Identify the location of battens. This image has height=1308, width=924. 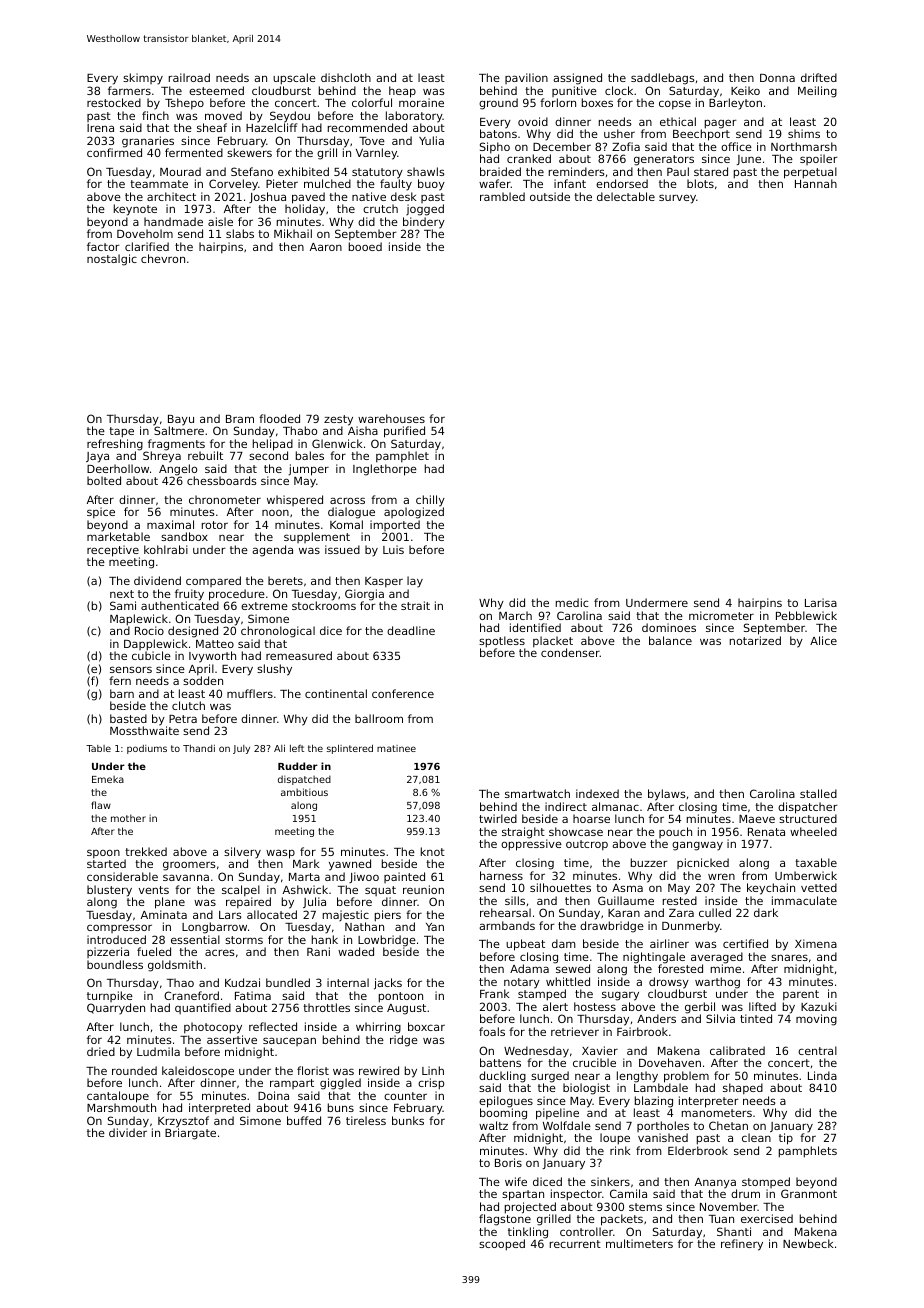
(500, 1062).
